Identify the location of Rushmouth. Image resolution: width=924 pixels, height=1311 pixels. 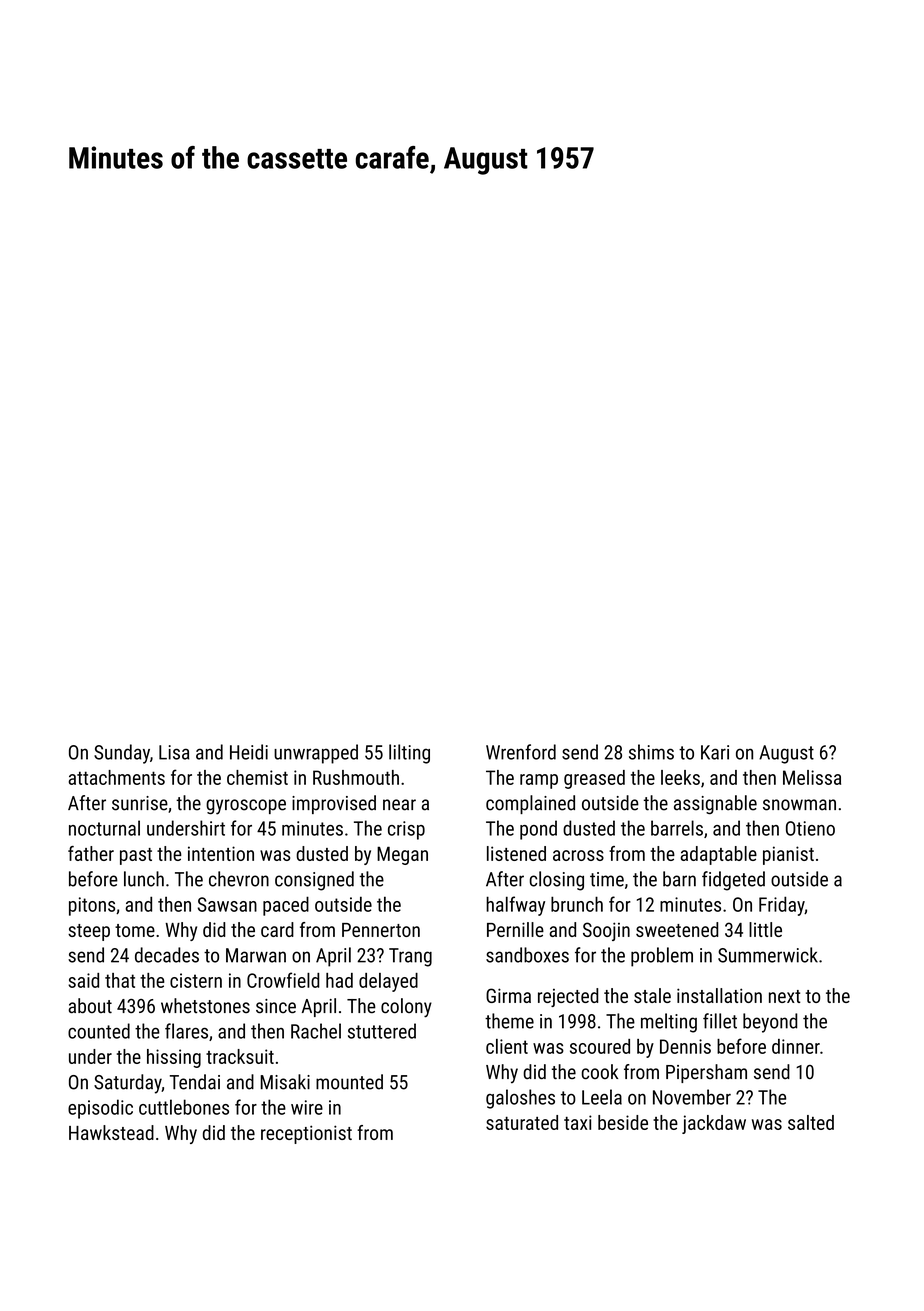
(356, 777).
